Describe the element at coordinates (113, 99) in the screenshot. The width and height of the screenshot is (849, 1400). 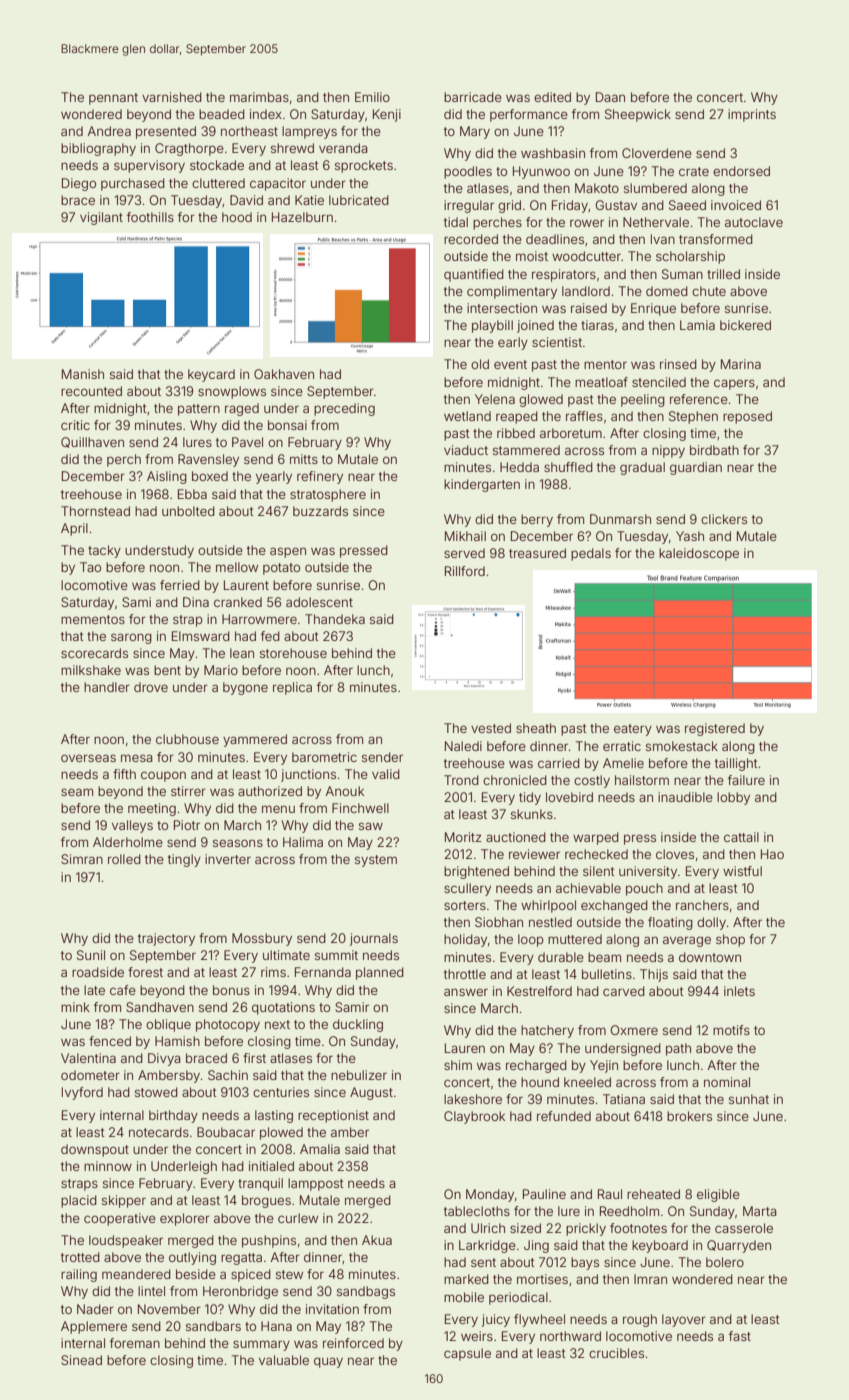
I see `pennant` at that location.
